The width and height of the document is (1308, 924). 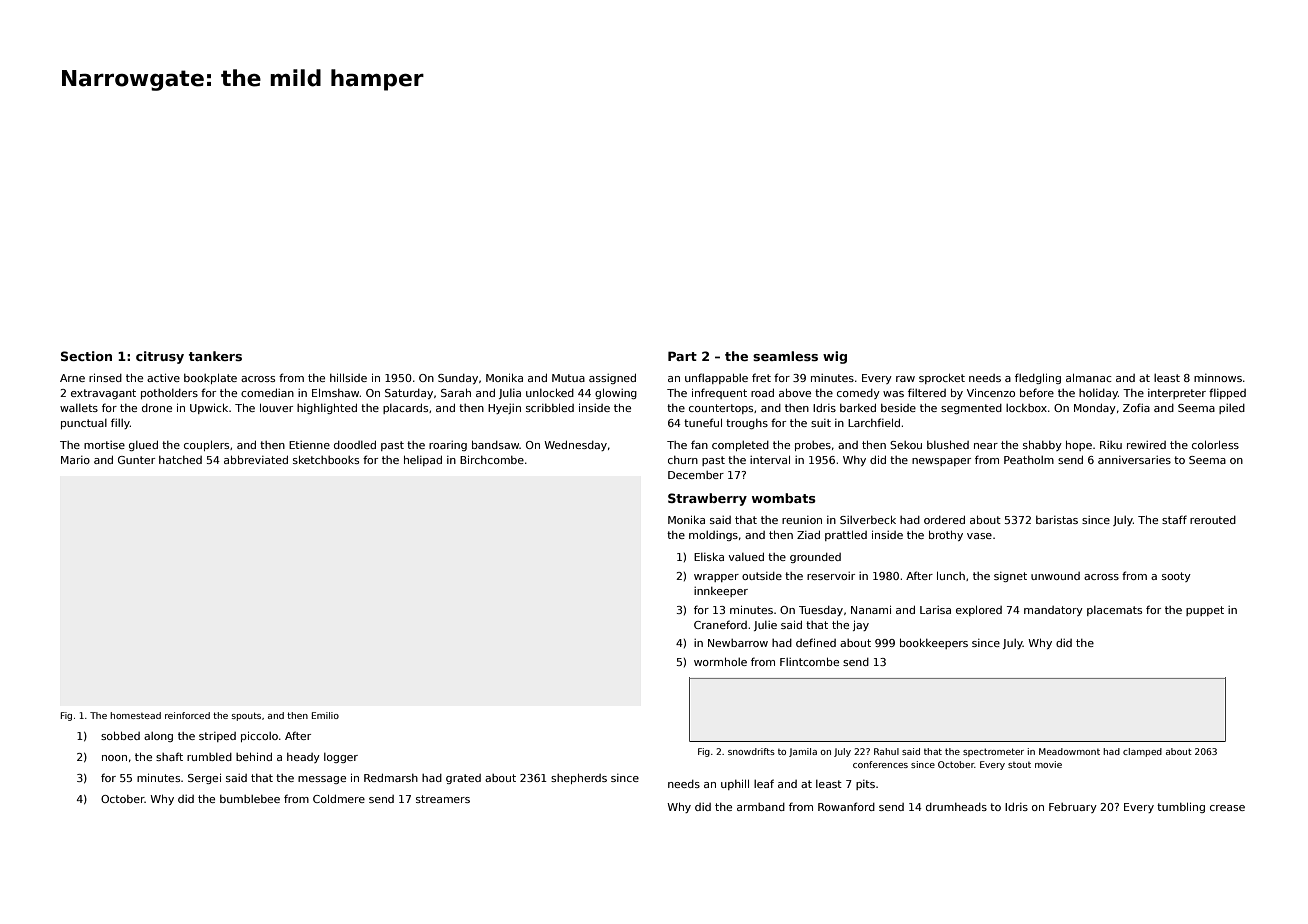 What do you see at coordinates (187, 715) in the document?
I see `reinforced` at bounding box center [187, 715].
